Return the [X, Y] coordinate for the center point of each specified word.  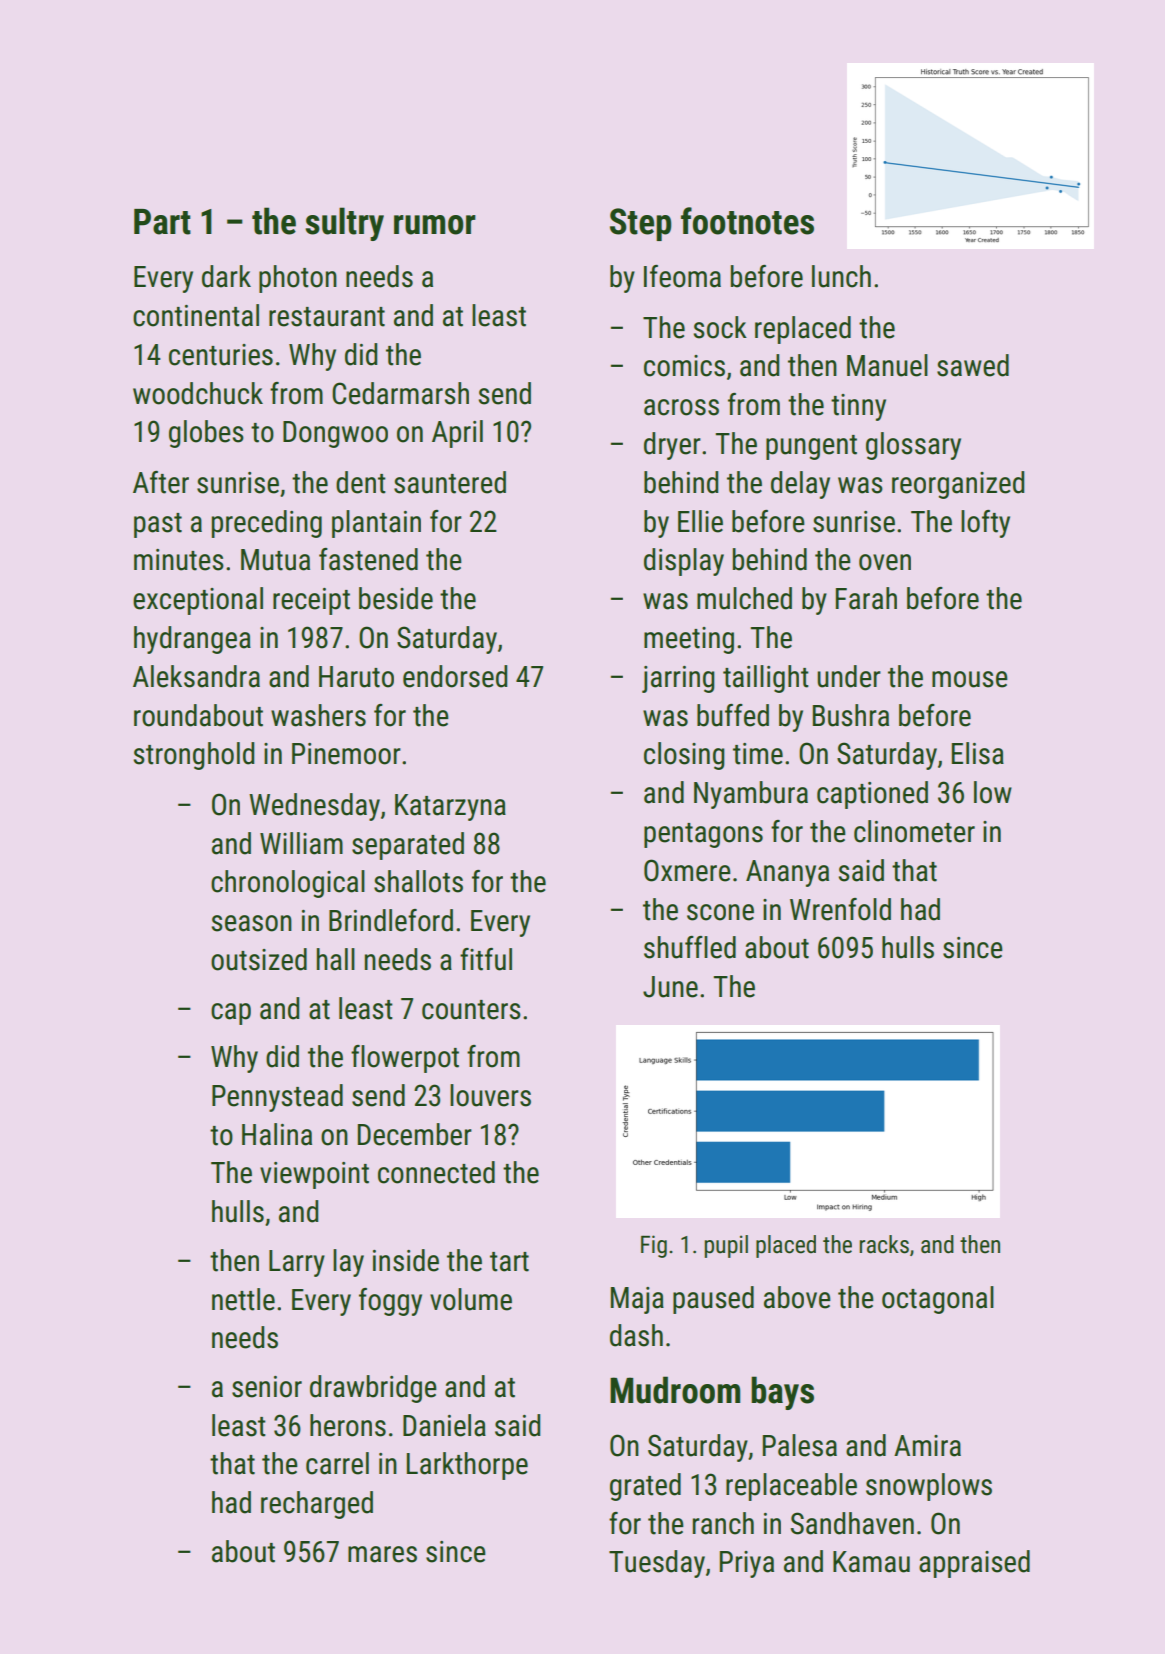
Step [640, 224]
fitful [486, 959]
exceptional [198, 601]
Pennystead [277, 1098]
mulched [744, 598]
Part [162, 222]
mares [382, 1554]
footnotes [747, 221]
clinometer [914, 831]
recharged [317, 1505]
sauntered [450, 482]
